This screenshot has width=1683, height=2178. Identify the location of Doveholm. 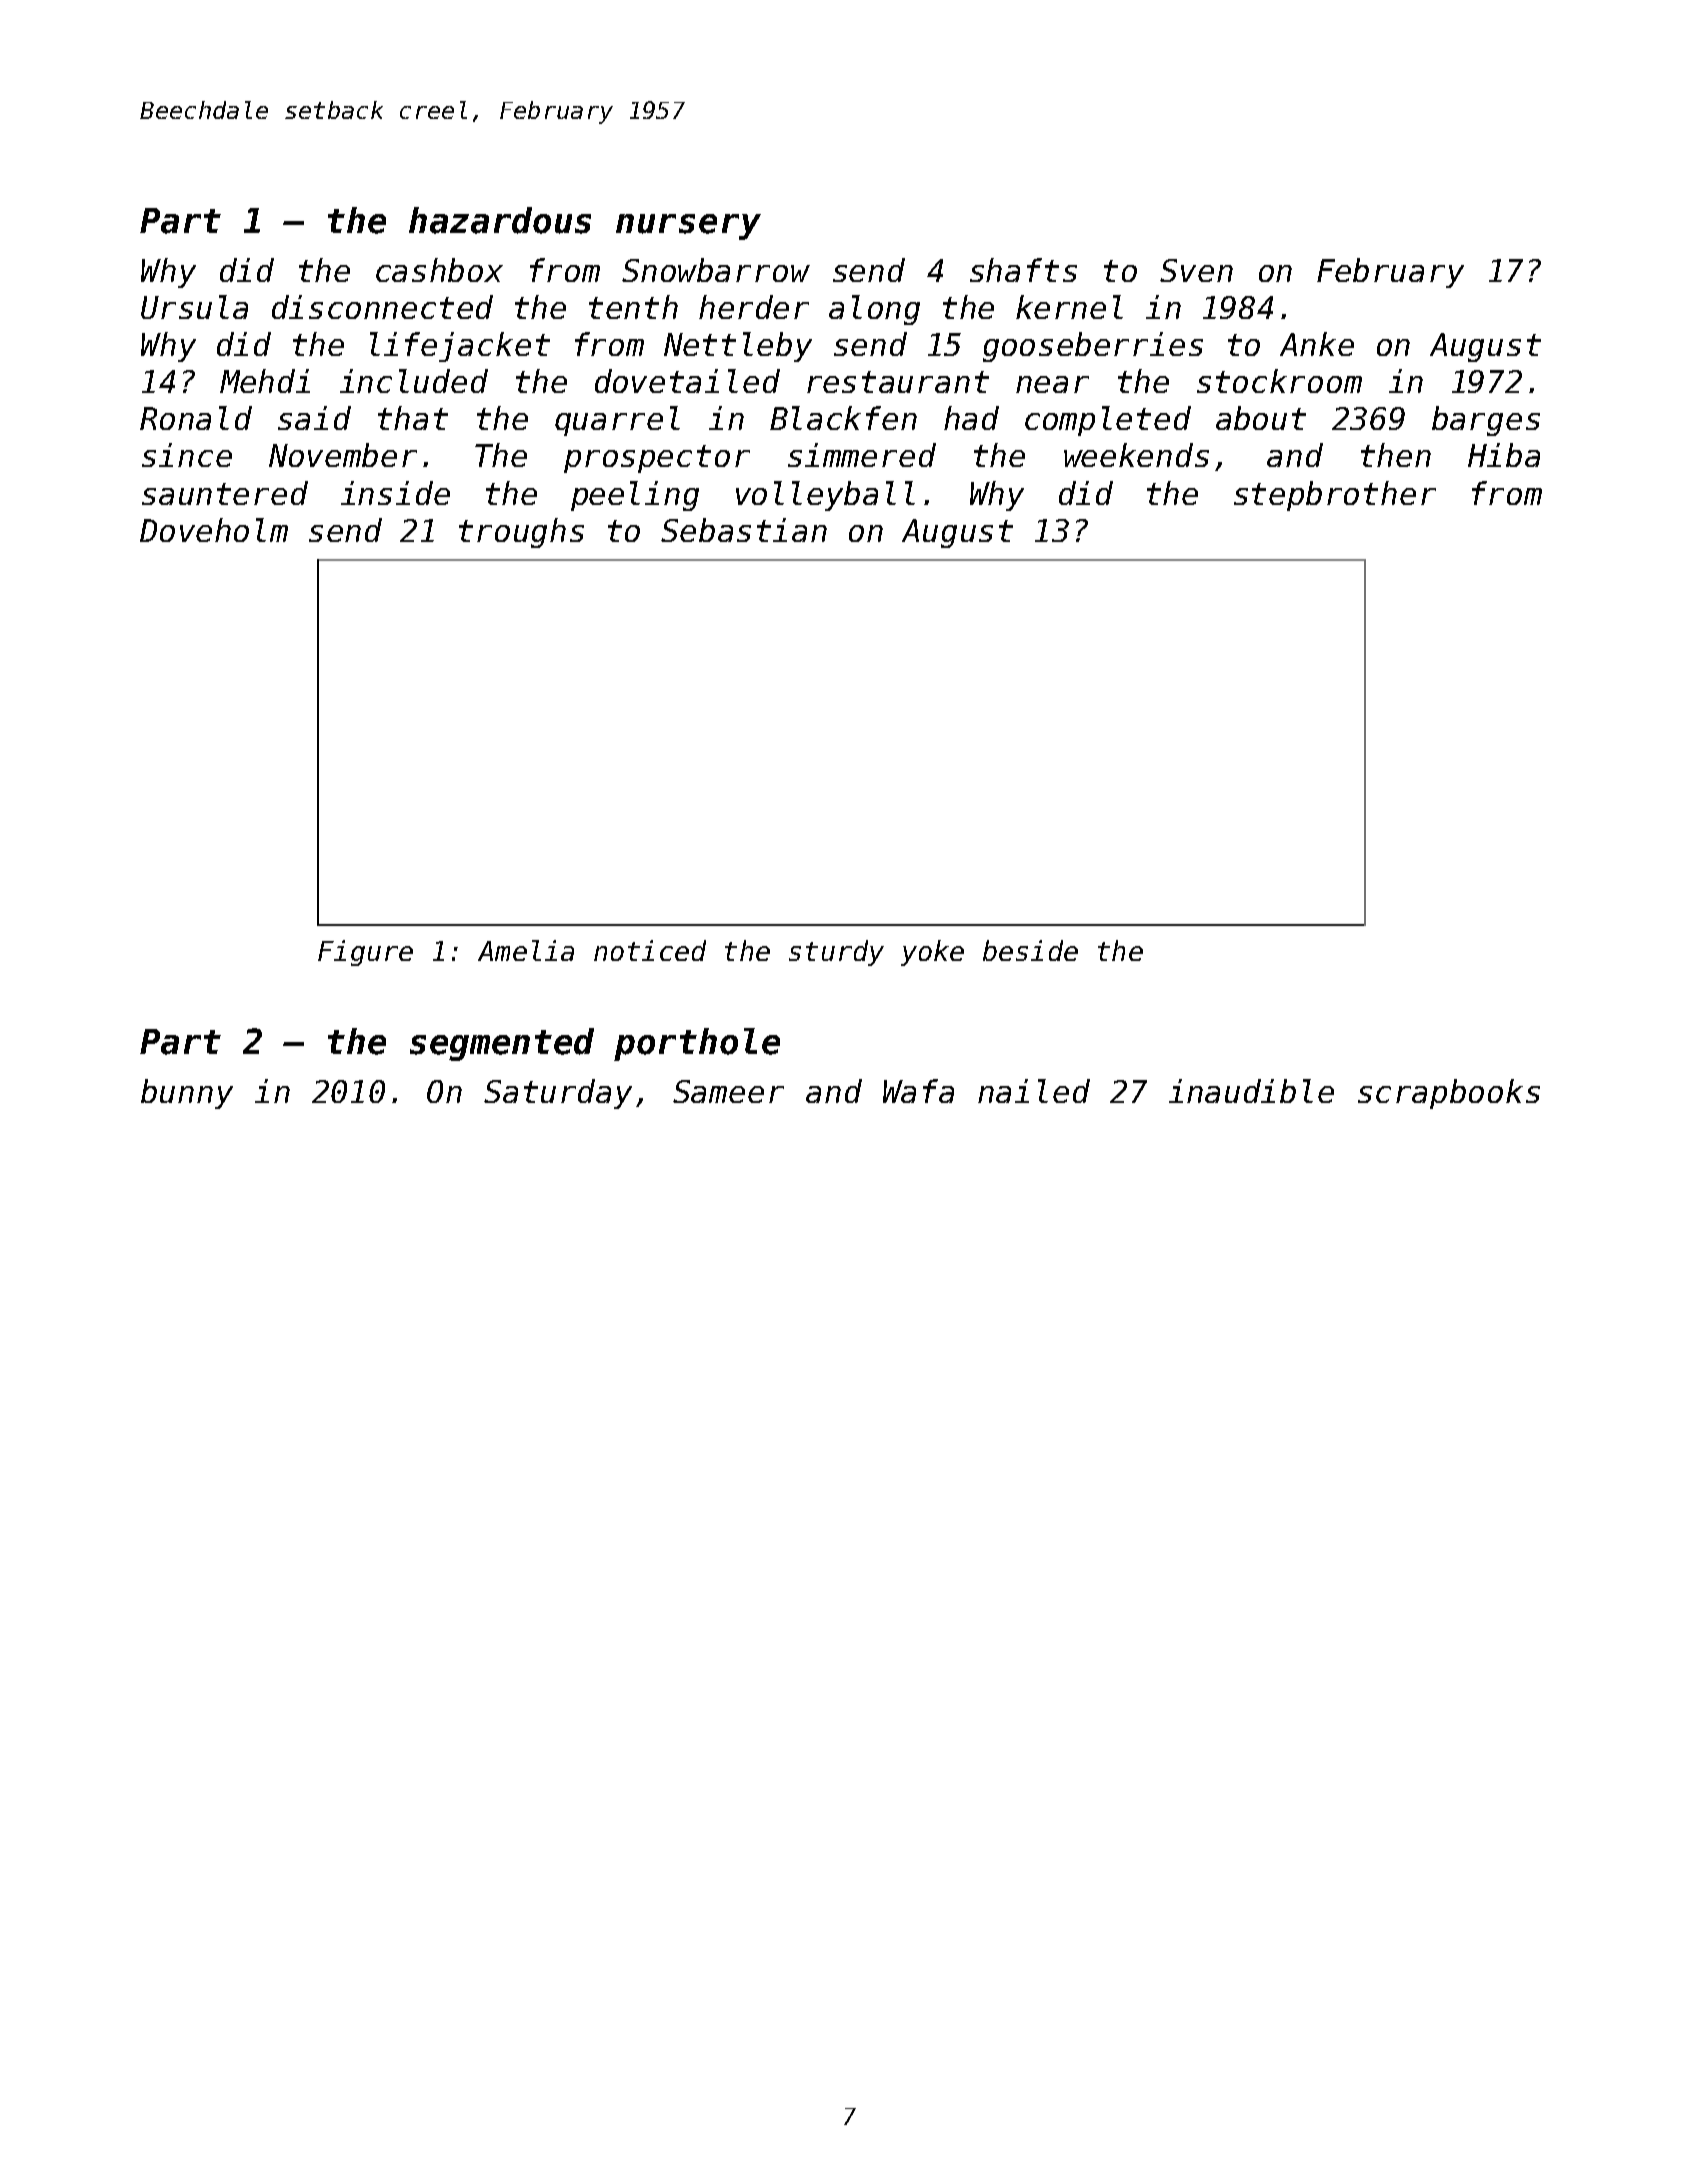
(214, 530).
